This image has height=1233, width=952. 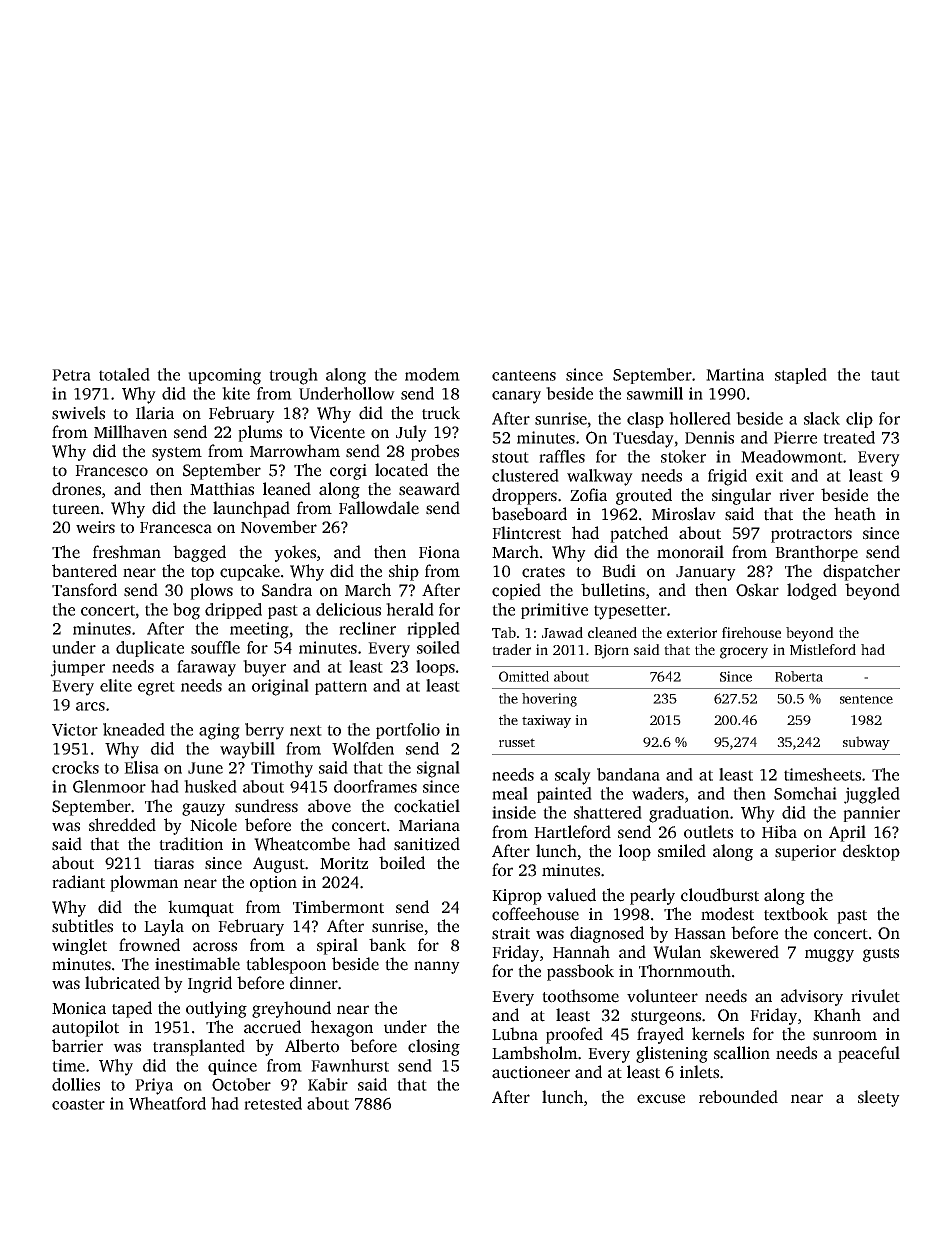 What do you see at coordinates (411, 433) in the image?
I see `July` at bounding box center [411, 433].
